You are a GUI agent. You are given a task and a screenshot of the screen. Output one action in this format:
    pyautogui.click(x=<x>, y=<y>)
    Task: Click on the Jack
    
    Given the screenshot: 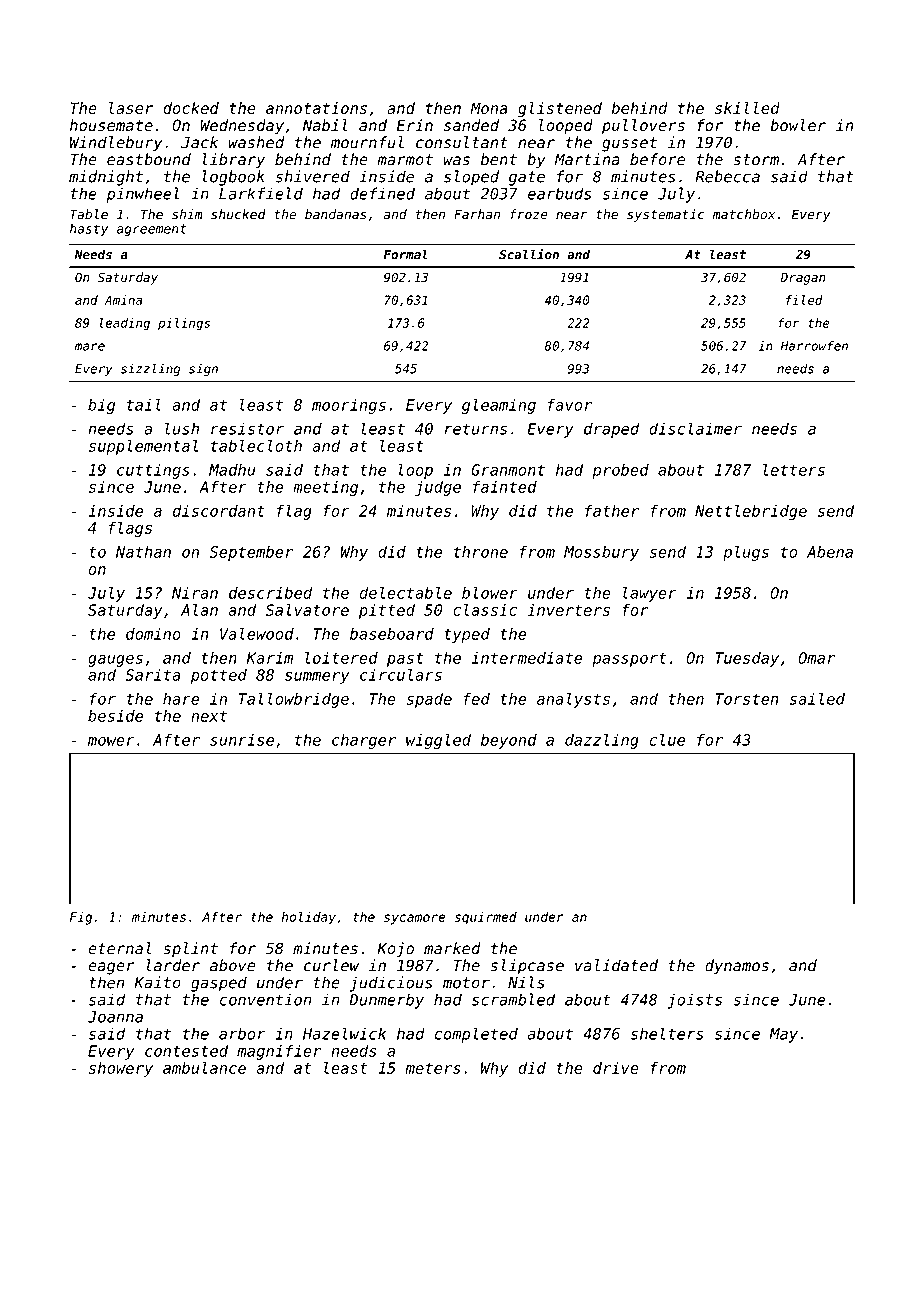 What is the action you would take?
    pyautogui.click(x=199, y=142)
